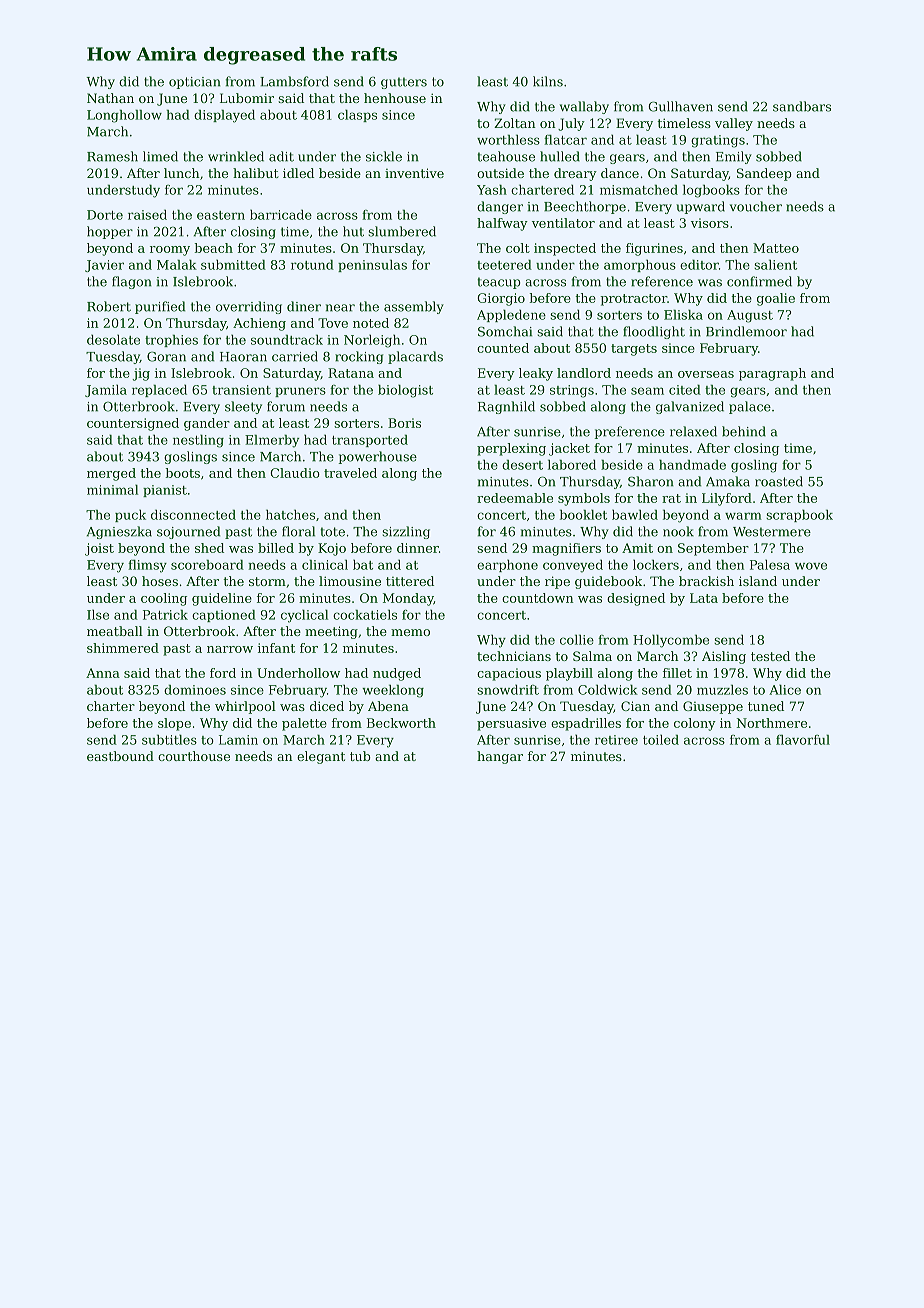  Describe the element at coordinates (272, 441) in the document. I see `Elmerby` at that location.
